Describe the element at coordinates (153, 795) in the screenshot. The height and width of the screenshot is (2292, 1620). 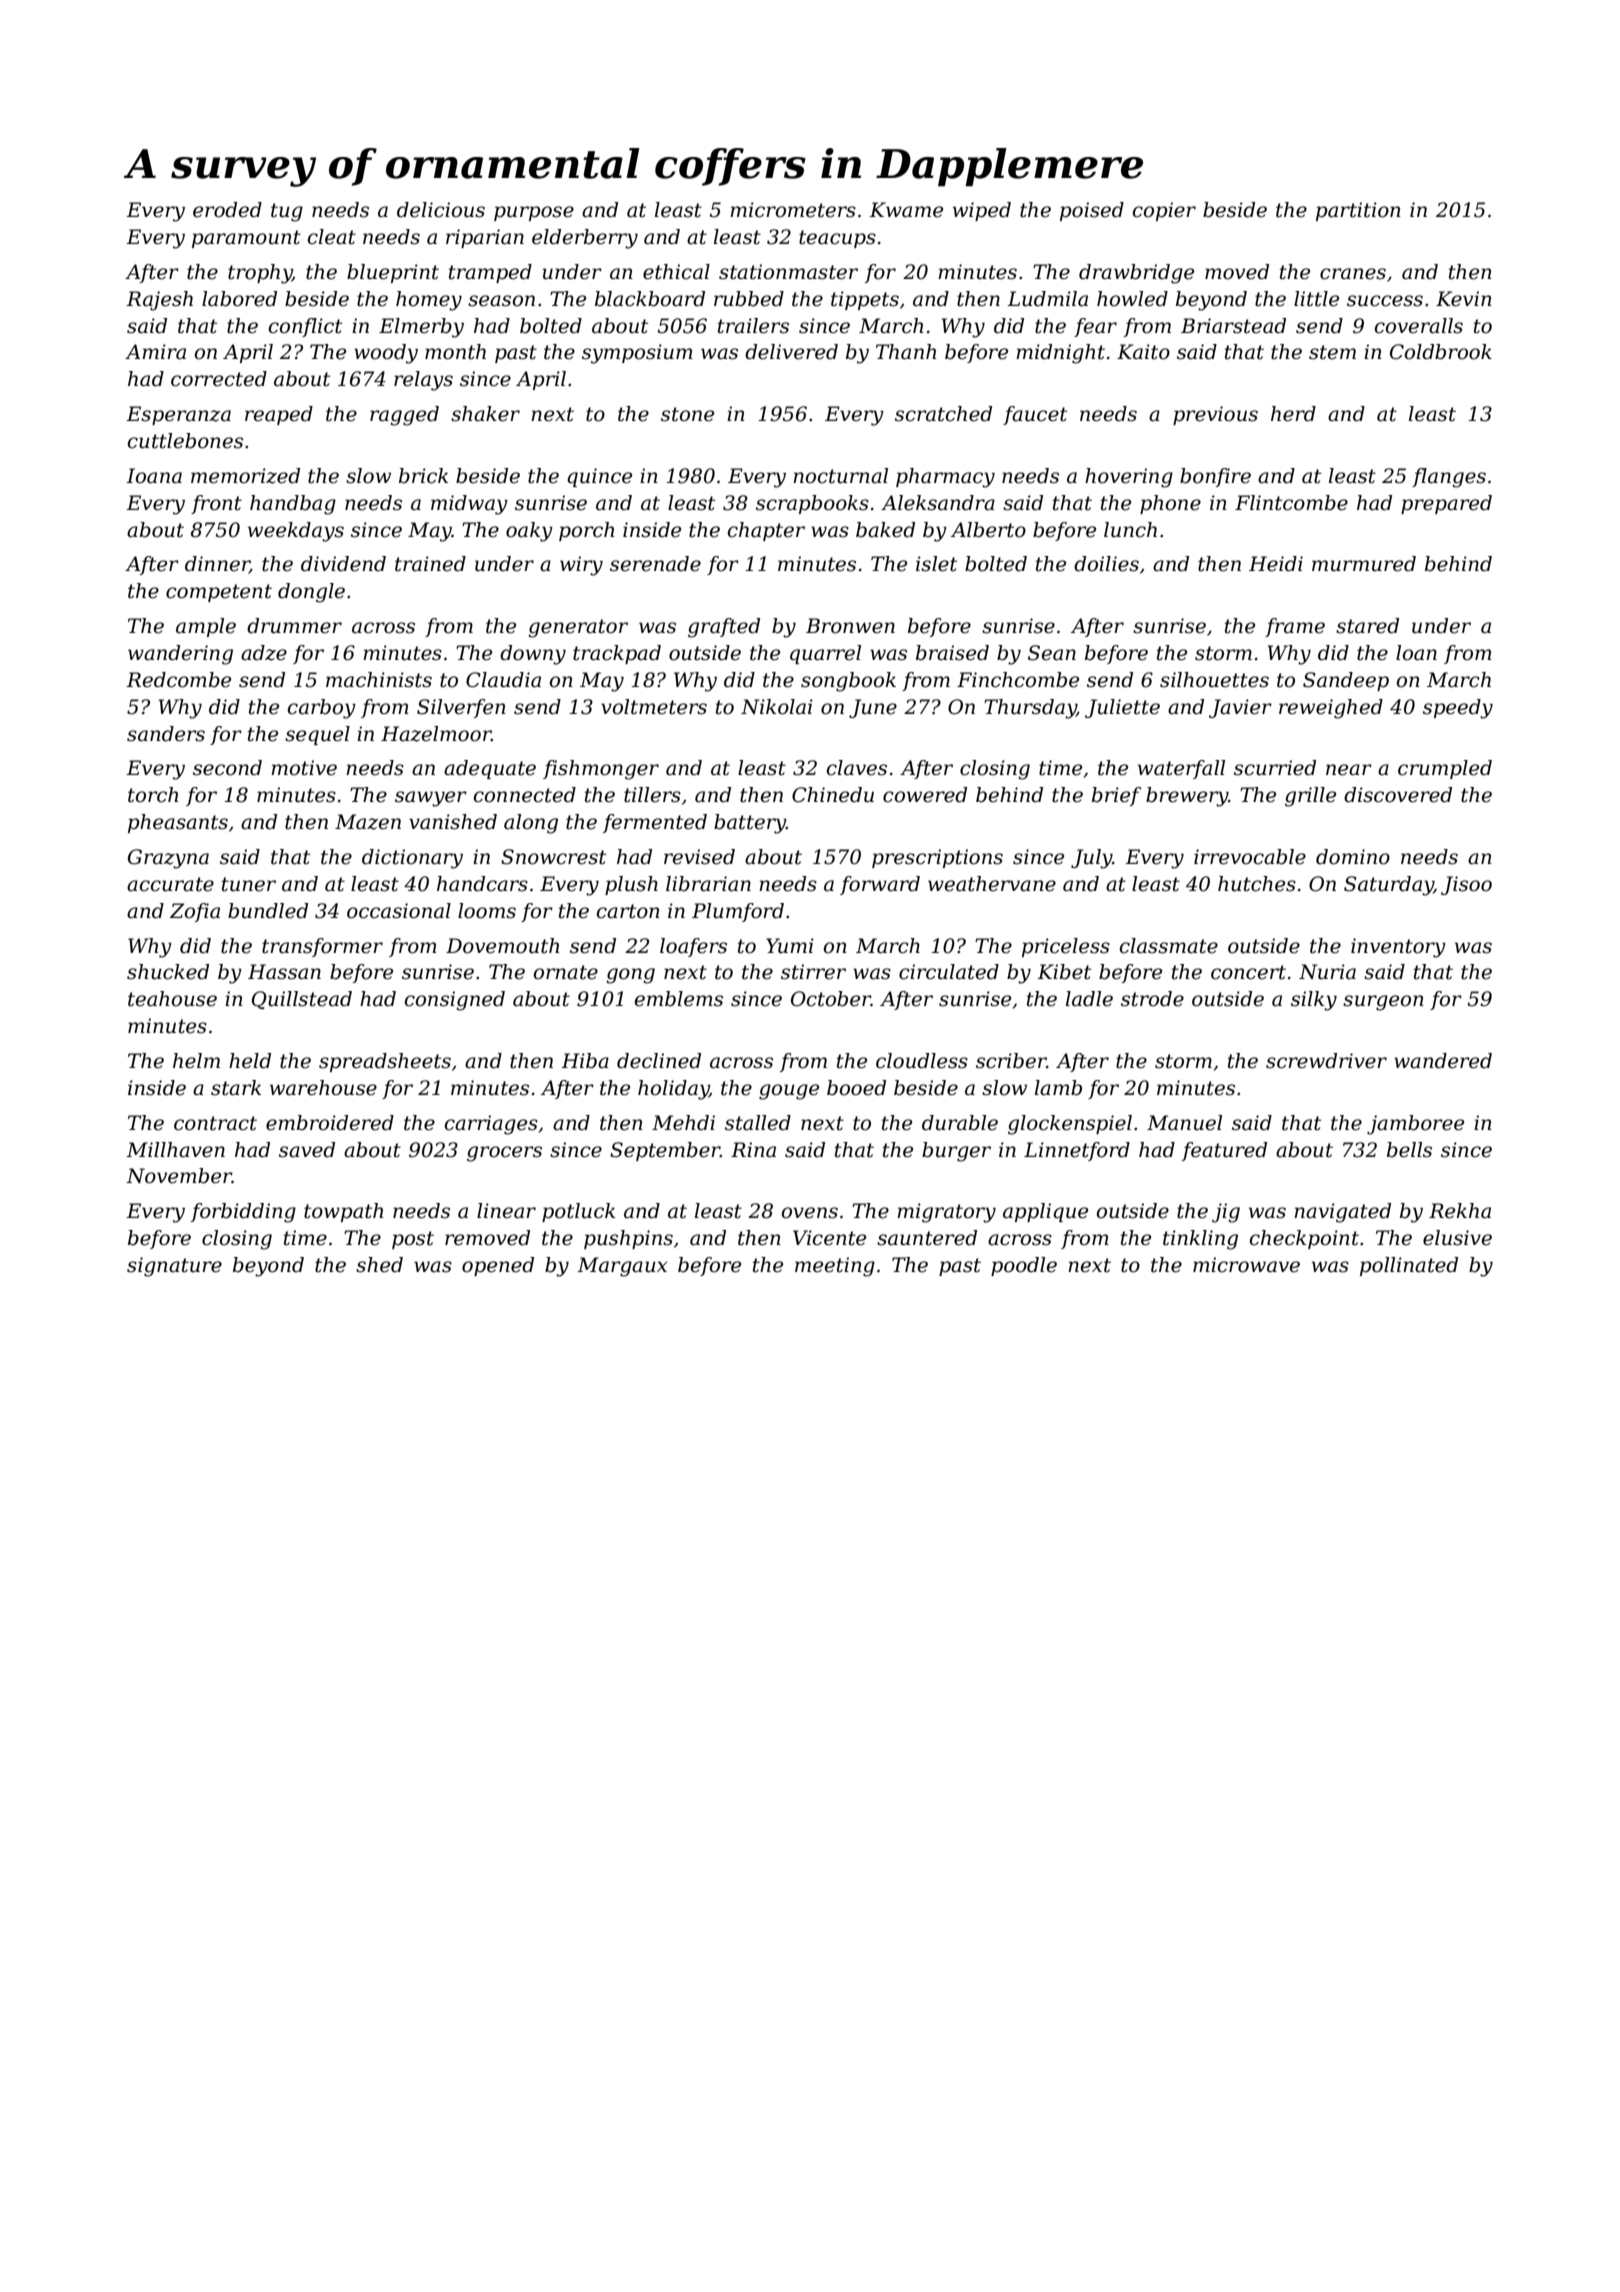
I see `torch` at that location.
